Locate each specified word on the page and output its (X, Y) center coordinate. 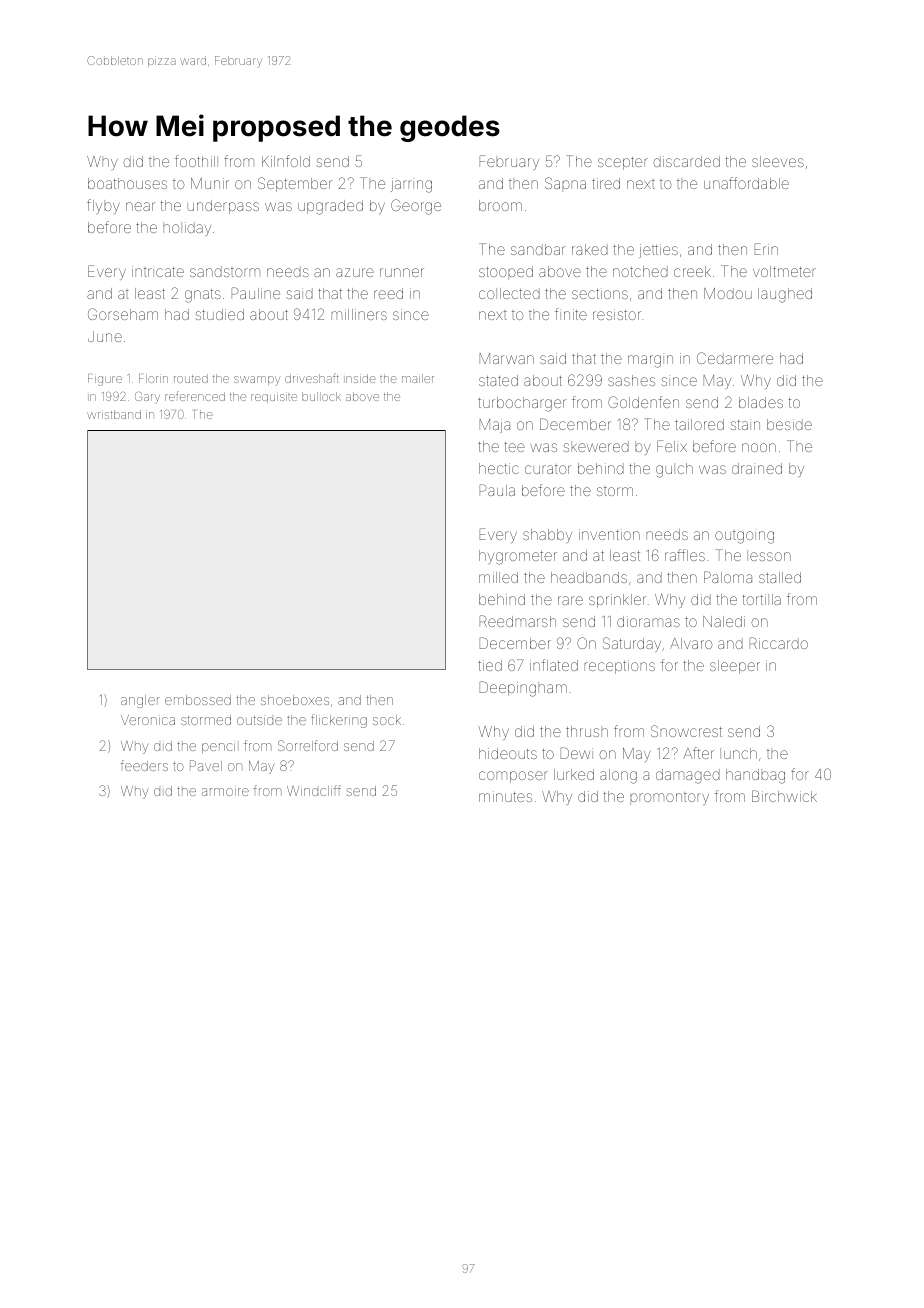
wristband (114, 414)
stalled (780, 577)
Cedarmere (735, 358)
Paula (497, 490)
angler (140, 701)
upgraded (330, 207)
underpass (223, 207)
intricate (158, 271)
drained (757, 468)
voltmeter (784, 271)
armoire (225, 792)
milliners (359, 314)
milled (498, 577)
